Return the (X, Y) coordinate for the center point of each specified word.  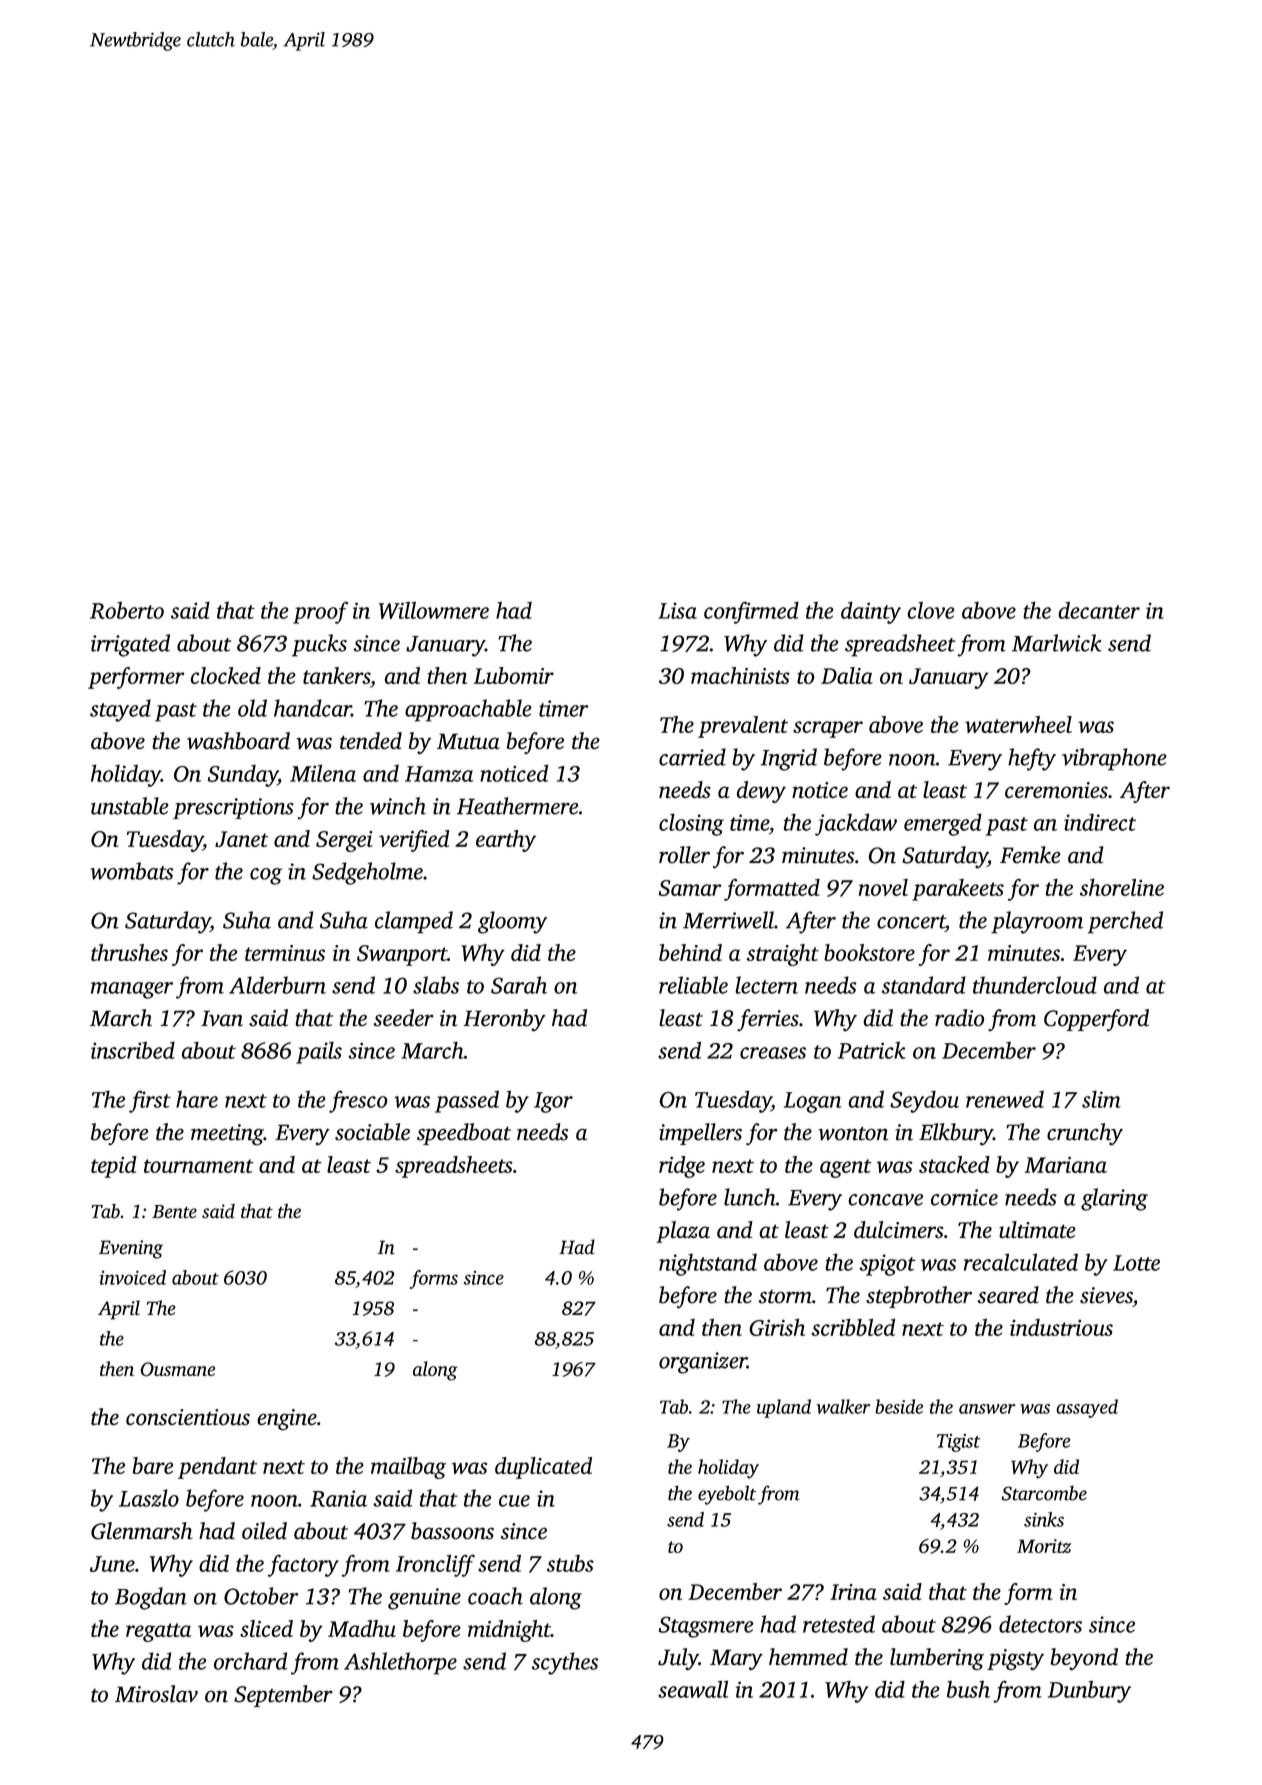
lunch (750, 1197)
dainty (871, 612)
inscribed (133, 1050)
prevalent (743, 727)
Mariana (1066, 1165)
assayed (1087, 1408)
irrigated (130, 645)
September (283, 1696)
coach (495, 1596)
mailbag (408, 1468)
